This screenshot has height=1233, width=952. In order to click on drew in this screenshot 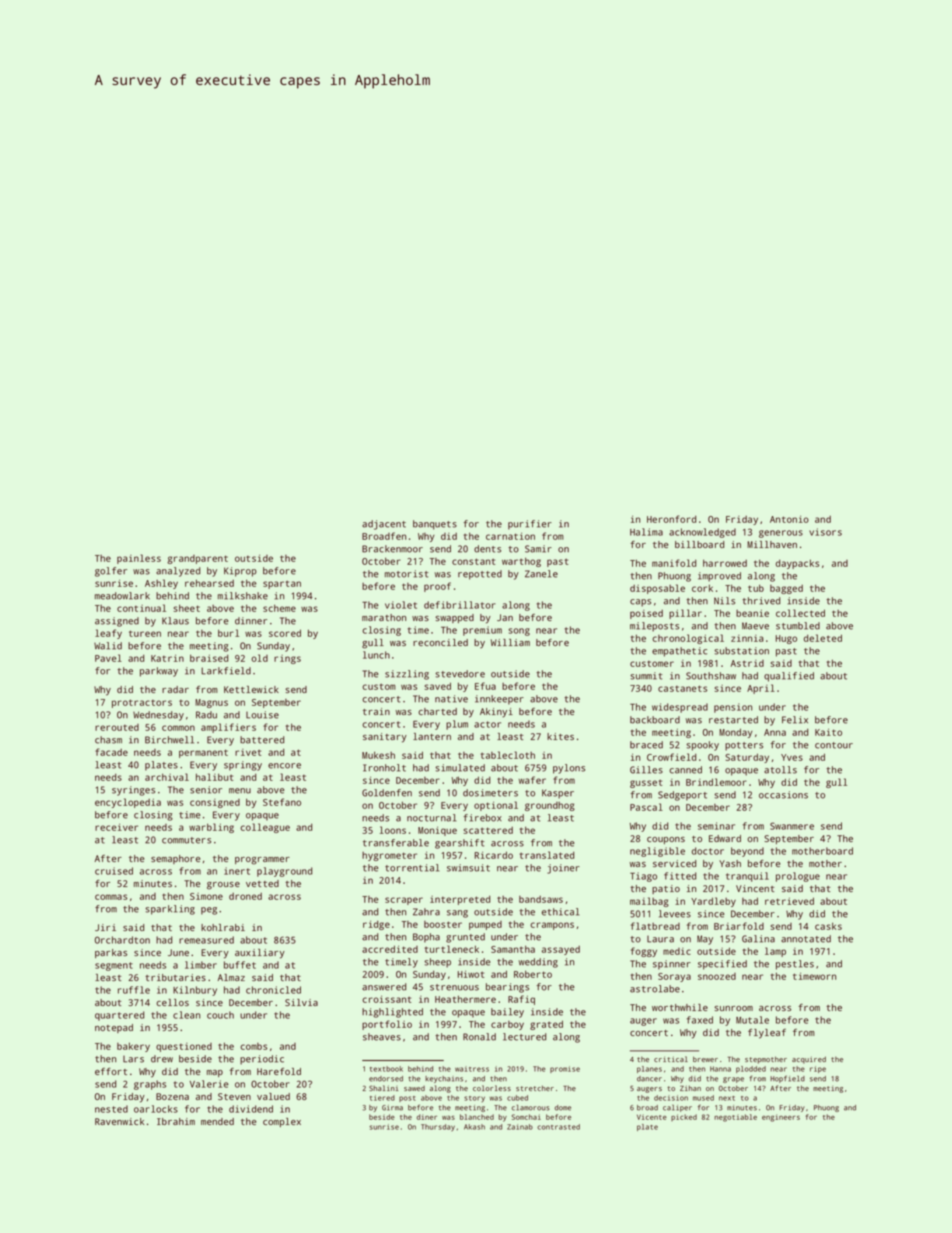, I will do `click(162, 1059)`.
